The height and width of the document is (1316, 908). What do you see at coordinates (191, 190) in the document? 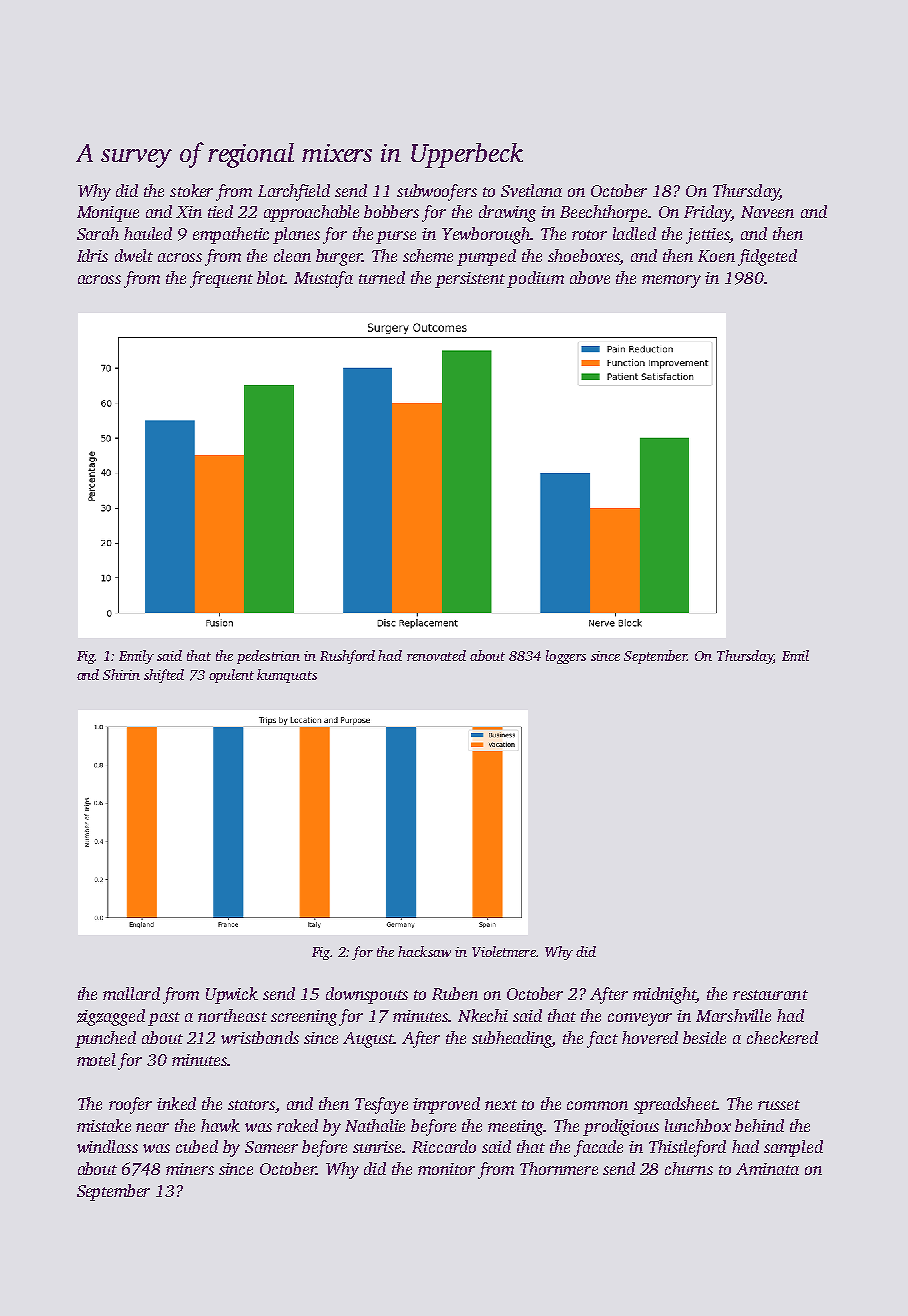
I see `stoker` at bounding box center [191, 190].
